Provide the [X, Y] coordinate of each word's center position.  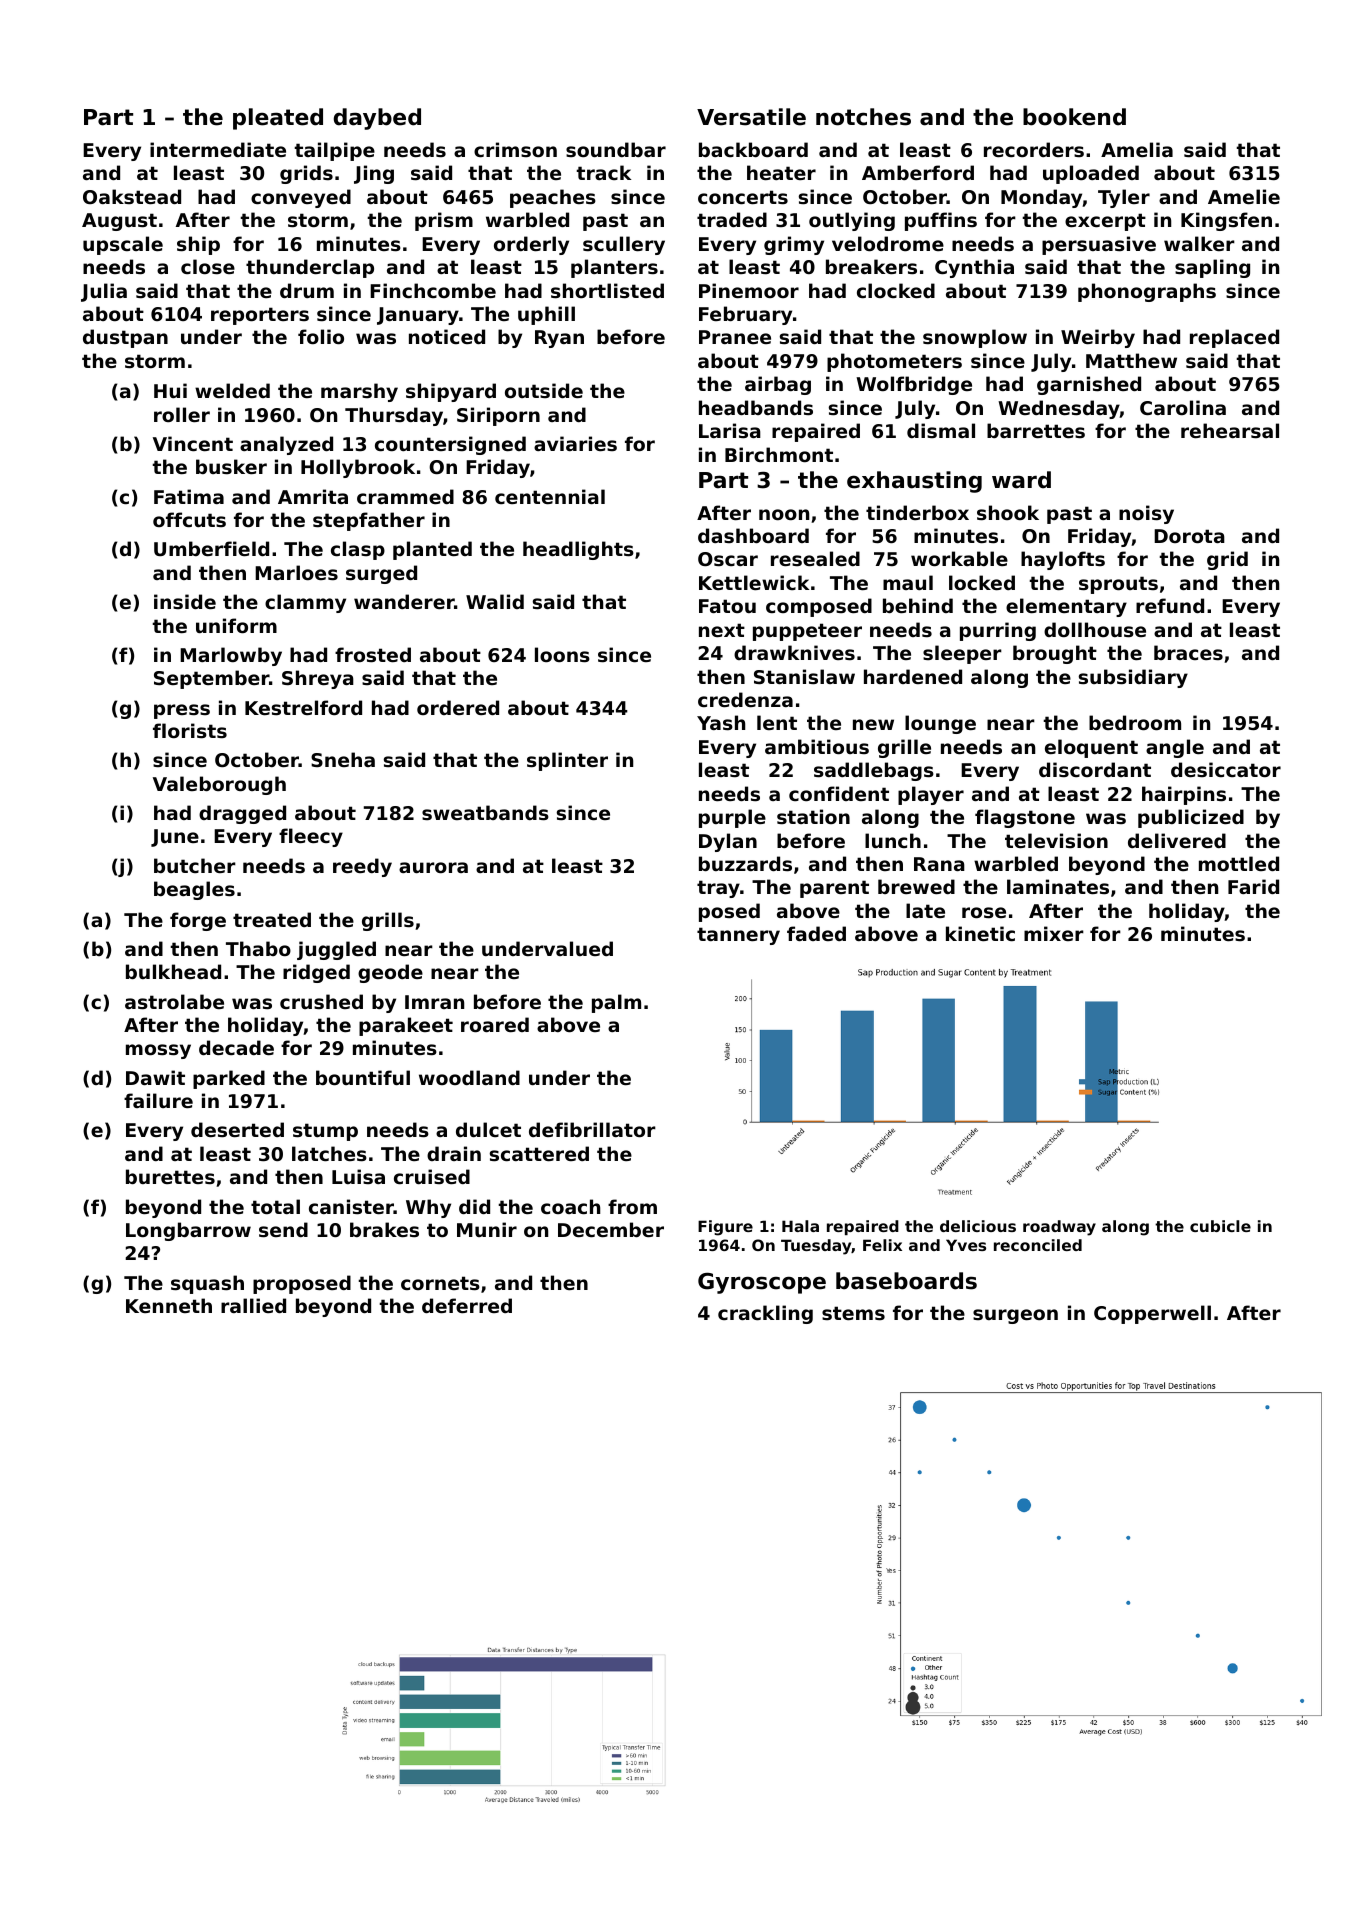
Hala [800, 1226]
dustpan [125, 338]
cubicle [1220, 1226]
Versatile [751, 117]
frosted [373, 655]
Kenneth [169, 1305]
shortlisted [607, 291]
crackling [765, 1314]
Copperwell [1152, 1314]
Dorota [1189, 536]
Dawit [155, 1077]
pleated [278, 119]
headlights [578, 550]
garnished [1089, 385]
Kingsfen [1226, 221]
